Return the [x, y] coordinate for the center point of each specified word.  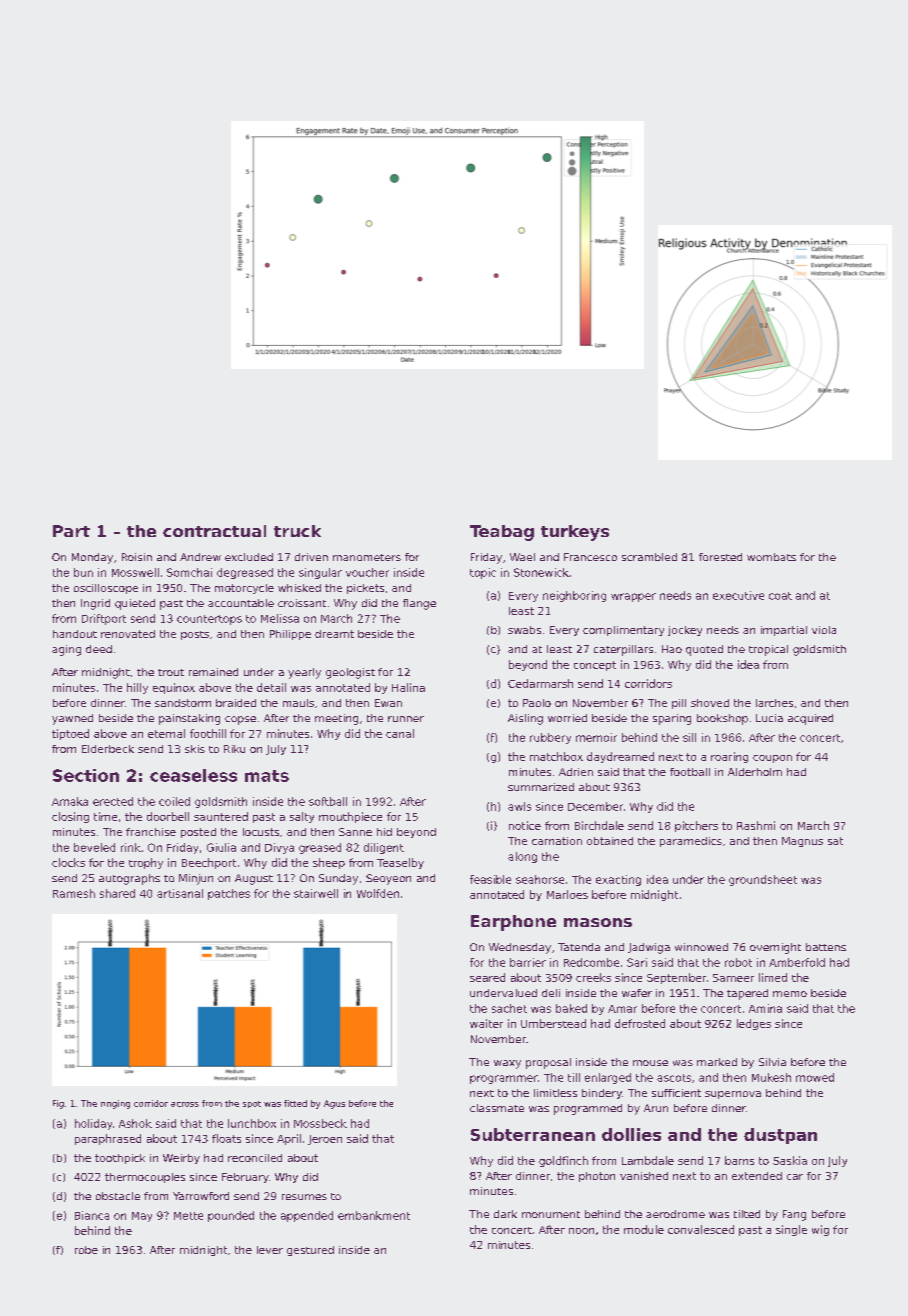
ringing [115, 1104]
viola [824, 630]
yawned [72, 719]
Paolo [537, 703]
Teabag [502, 533]
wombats [771, 557]
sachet [509, 1008]
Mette [188, 1216]
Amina [765, 1008]
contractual [214, 531]
